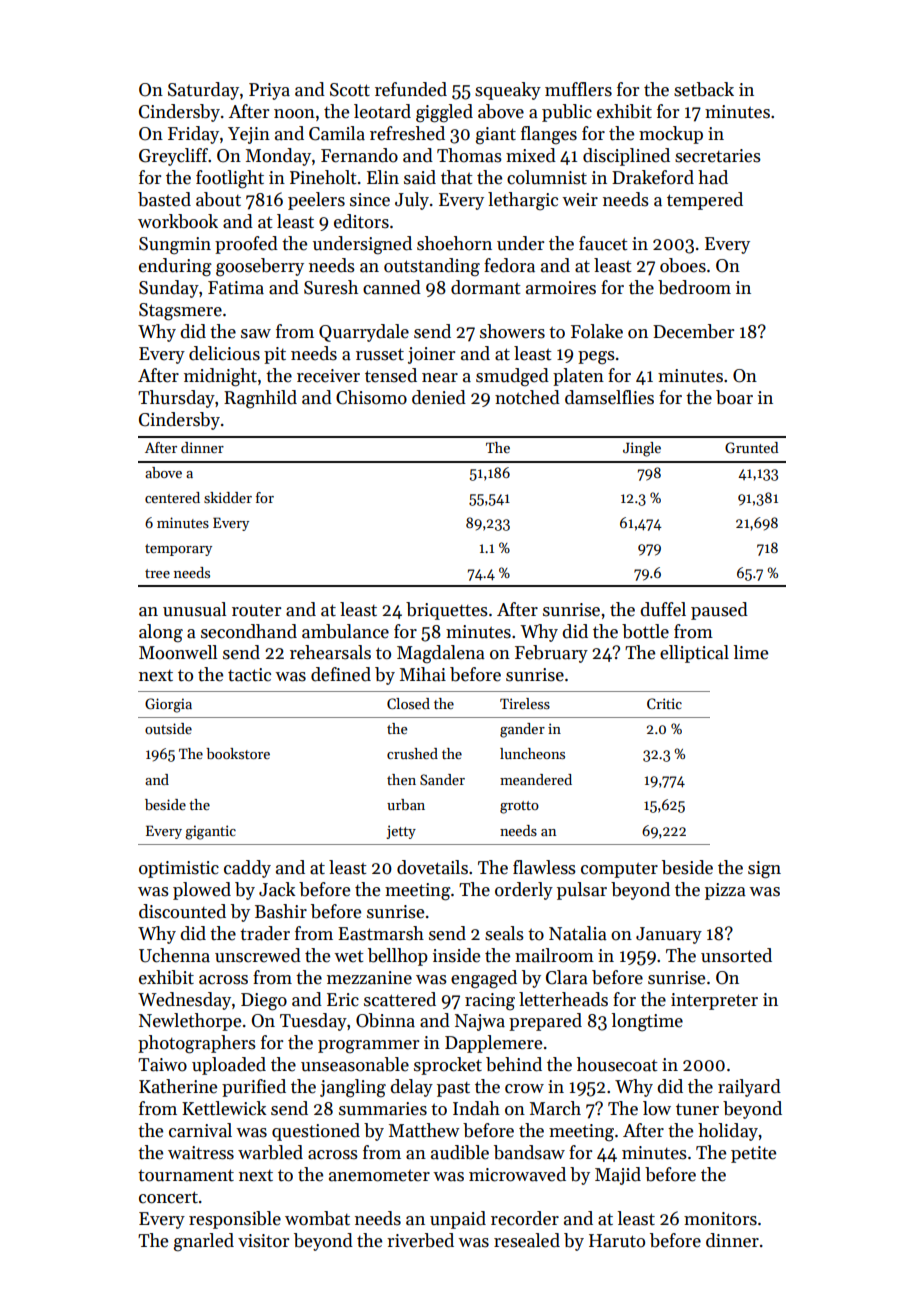 This document has width=924, height=1311. I want to click on gnarled, so click(204, 1242).
